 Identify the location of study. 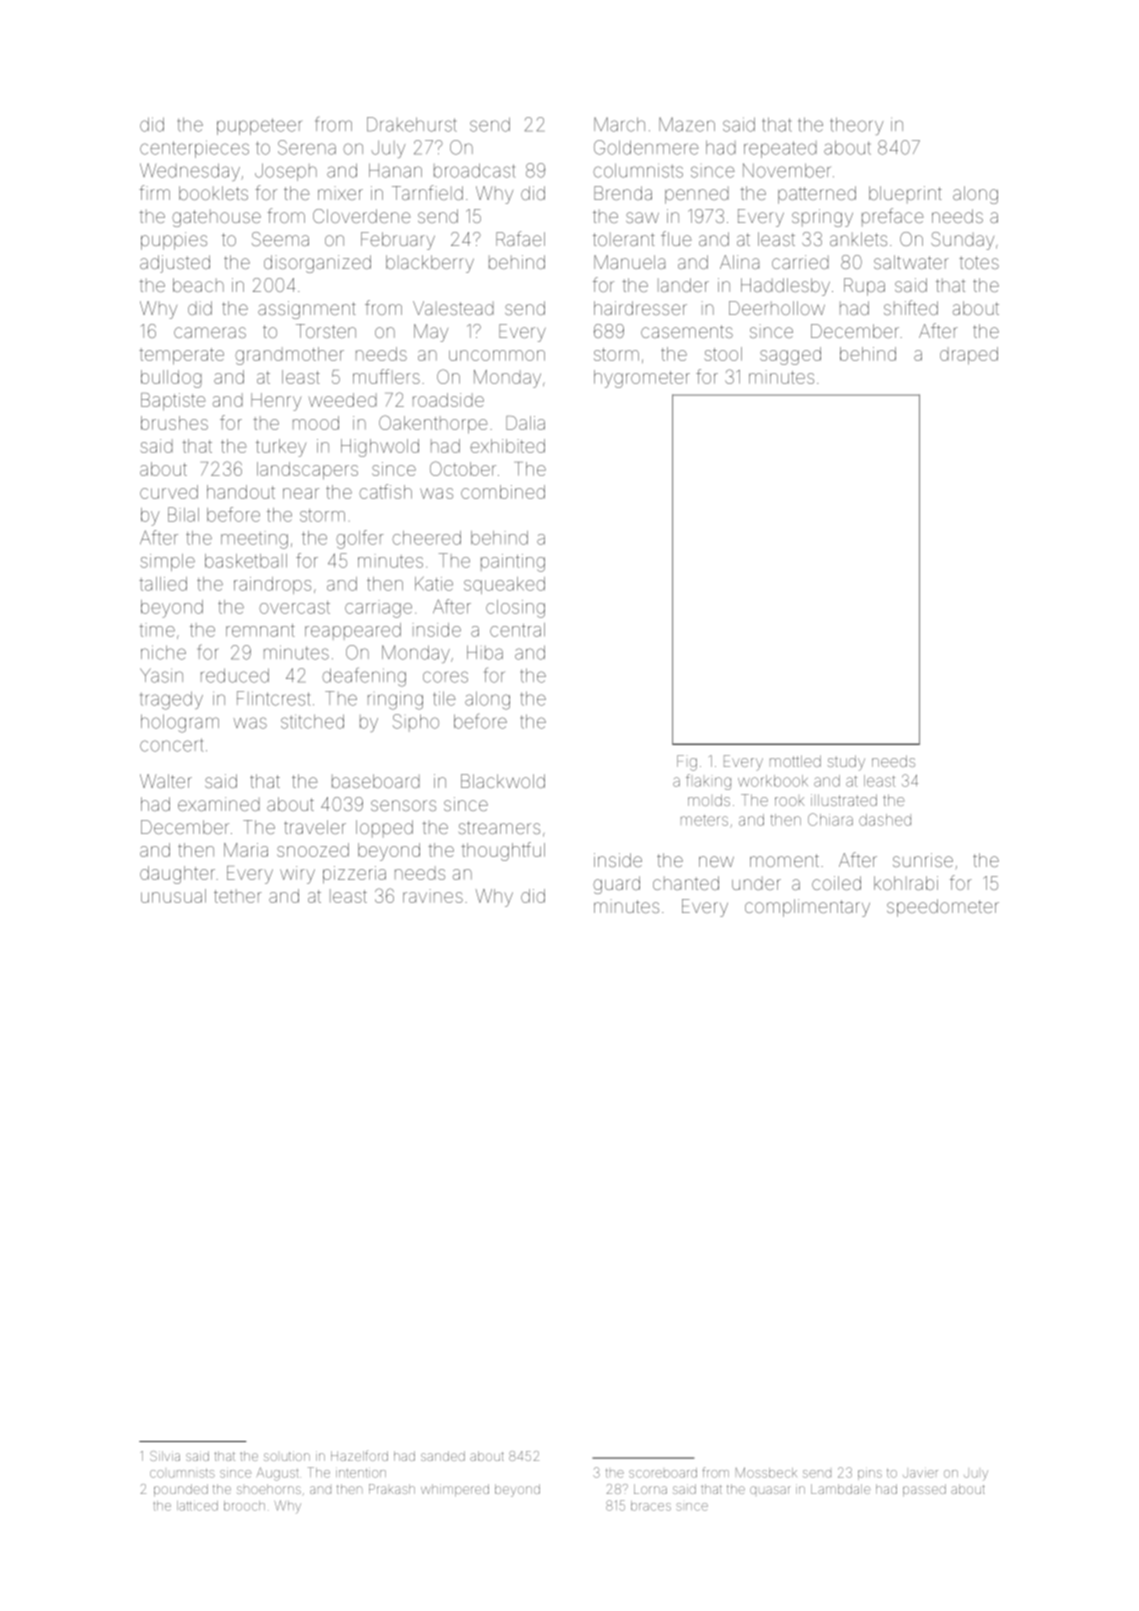
(846, 763).
